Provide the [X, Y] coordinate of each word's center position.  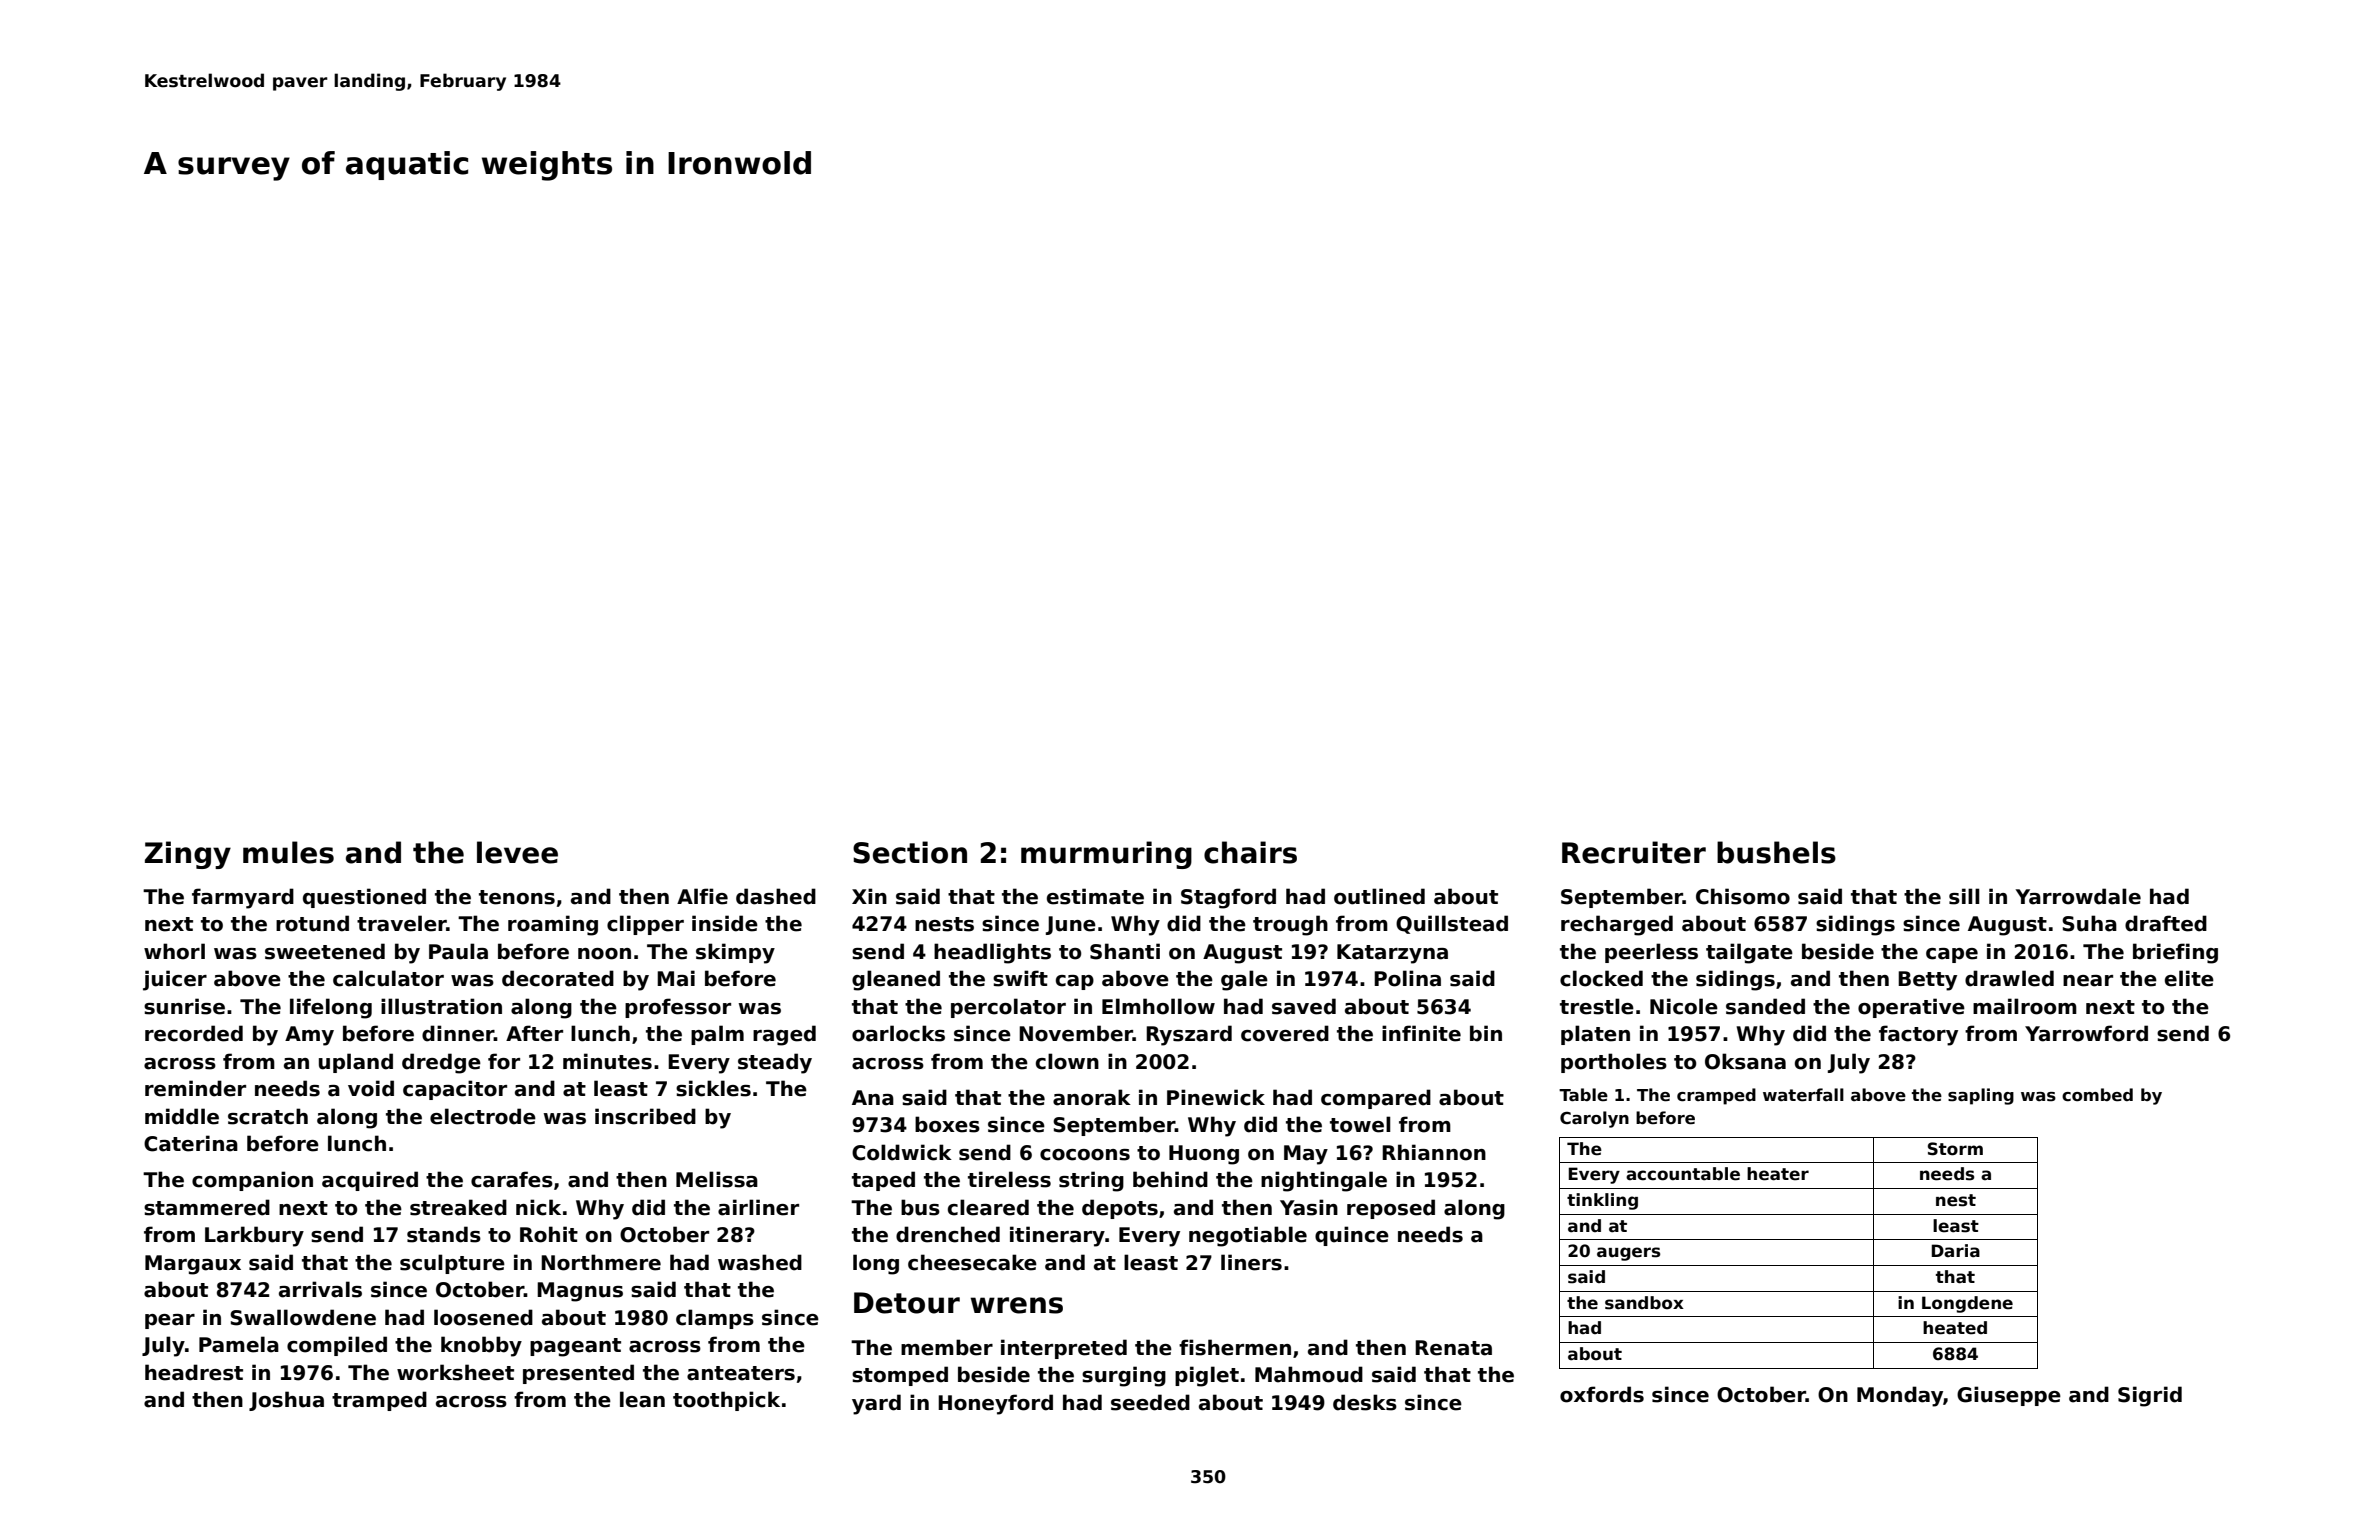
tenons [517, 897]
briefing [2175, 953]
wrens [1017, 1305]
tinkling [1602, 1201]
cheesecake [972, 1262]
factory [1918, 1035]
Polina [1407, 978]
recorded [194, 1033]
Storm [1955, 1149]
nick [538, 1207]
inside [725, 923]
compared [1376, 1099]
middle [182, 1116]
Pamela [239, 1344]
